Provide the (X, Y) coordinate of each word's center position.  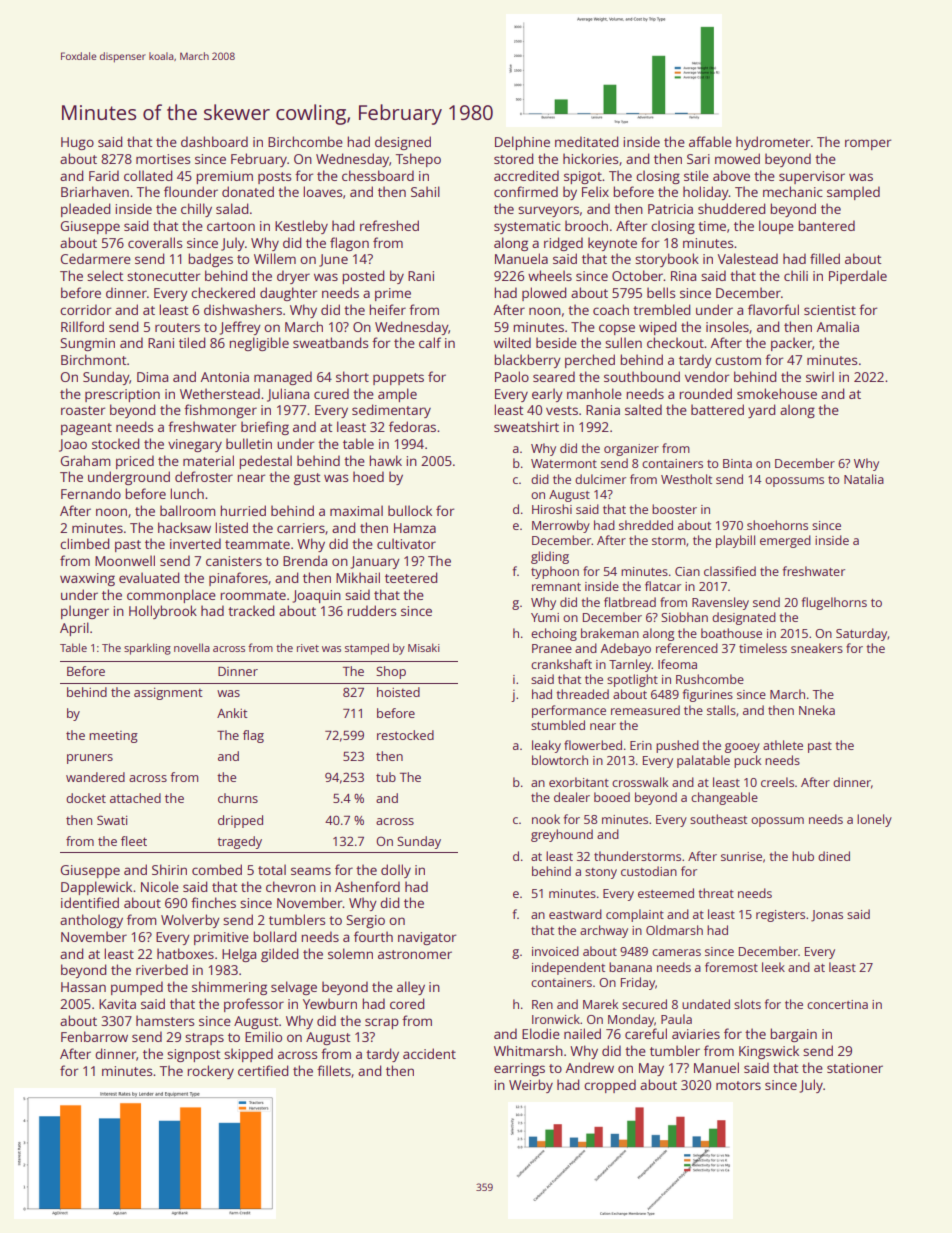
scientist (830, 310)
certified (263, 1070)
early (547, 395)
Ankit (232, 713)
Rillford (82, 326)
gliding (550, 557)
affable (710, 141)
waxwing (87, 579)
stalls (721, 710)
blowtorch (560, 760)
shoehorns (777, 525)
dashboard (214, 141)
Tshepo (418, 160)
